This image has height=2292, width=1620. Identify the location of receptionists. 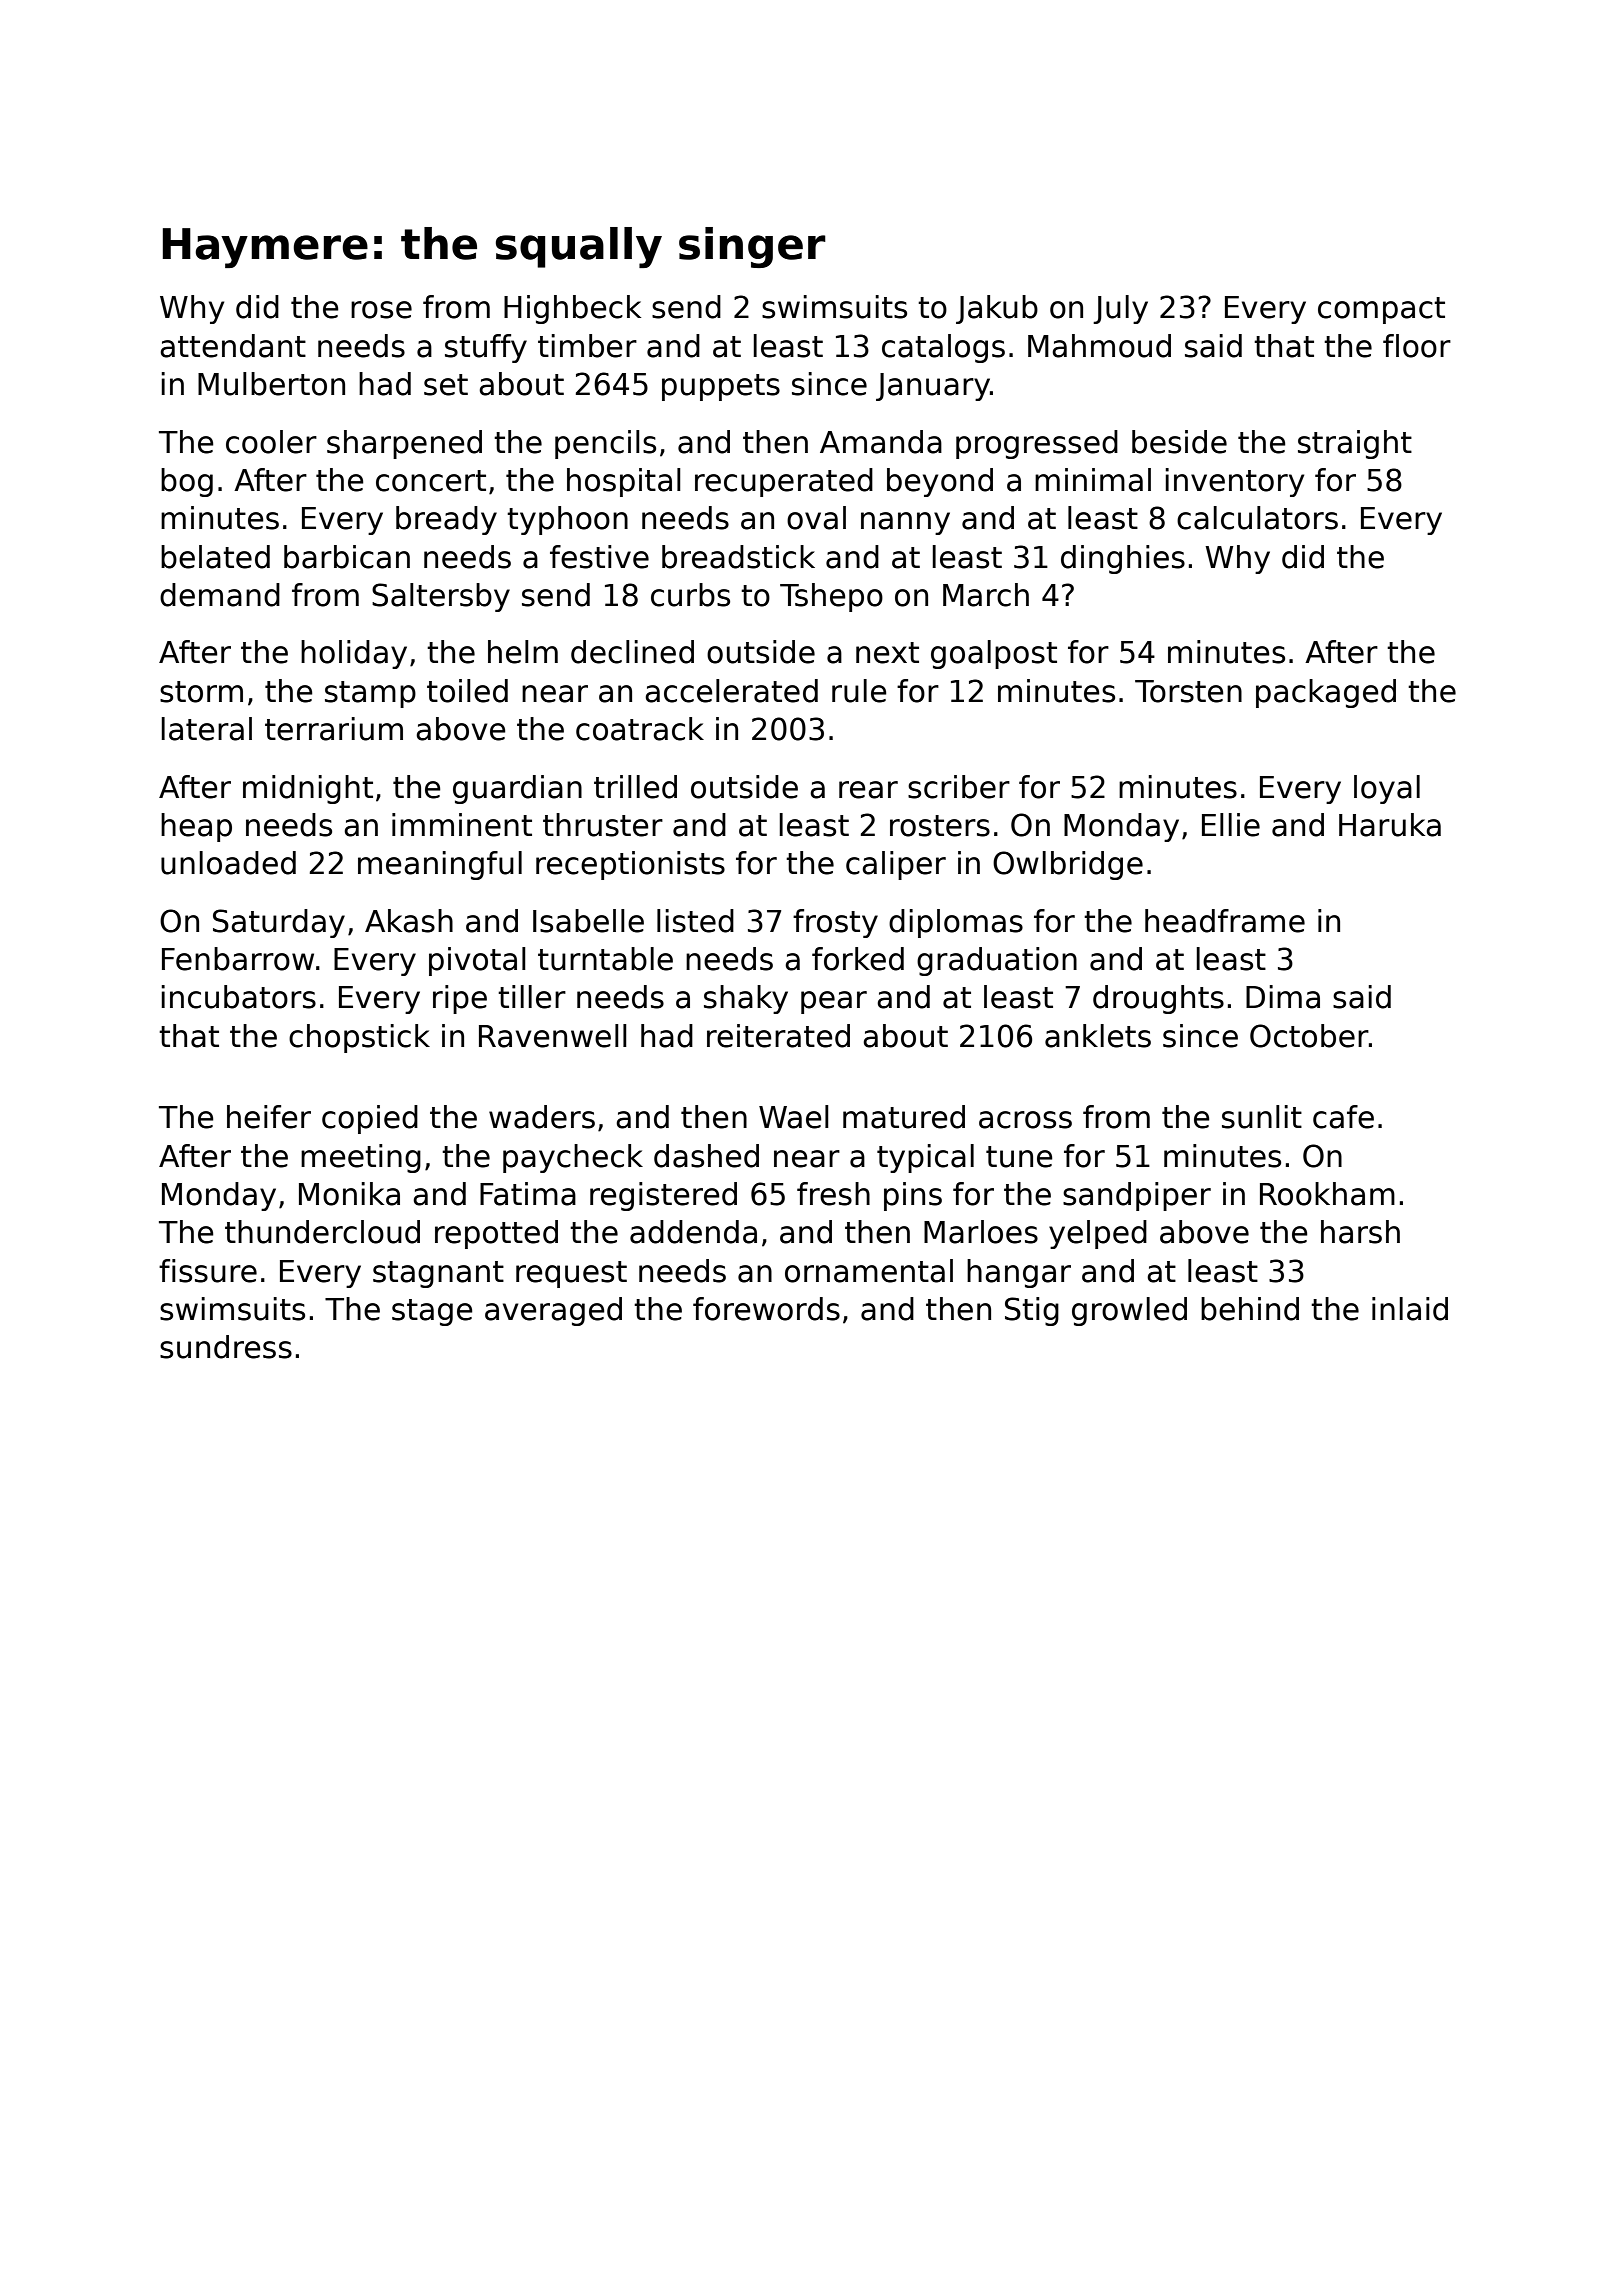
(630, 865).
